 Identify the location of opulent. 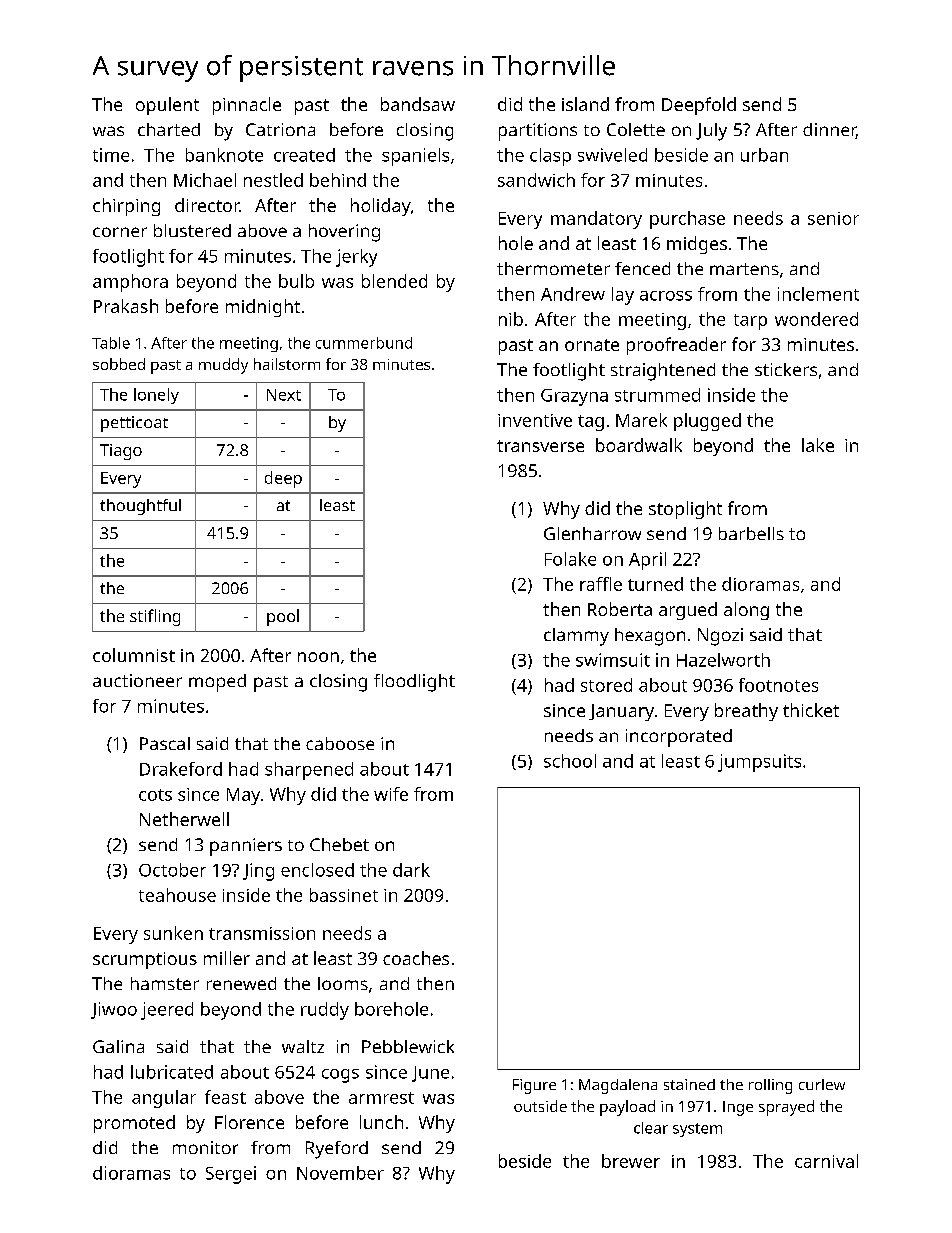
(167, 106).
